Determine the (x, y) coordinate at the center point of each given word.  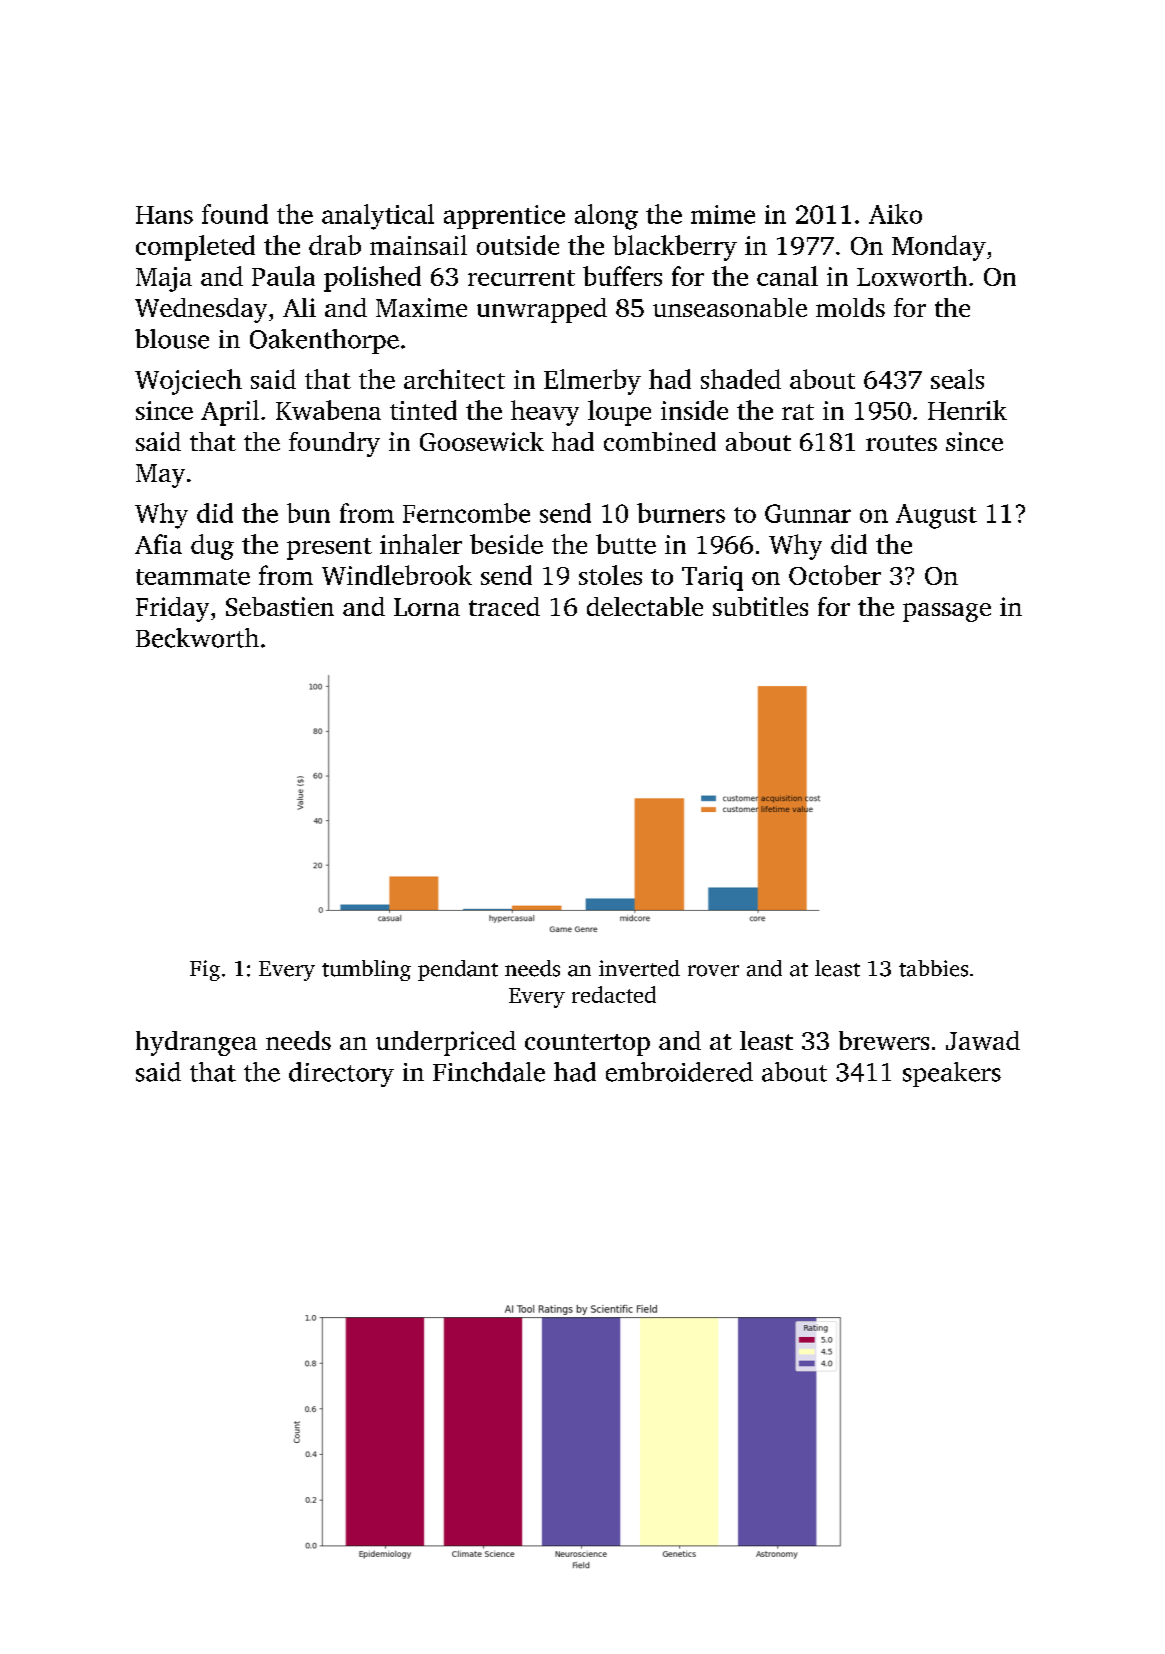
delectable (645, 606)
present (329, 549)
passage (947, 612)
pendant (458, 970)
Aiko (895, 214)
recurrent (521, 278)
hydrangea (196, 1043)
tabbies (933, 968)
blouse (172, 339)
